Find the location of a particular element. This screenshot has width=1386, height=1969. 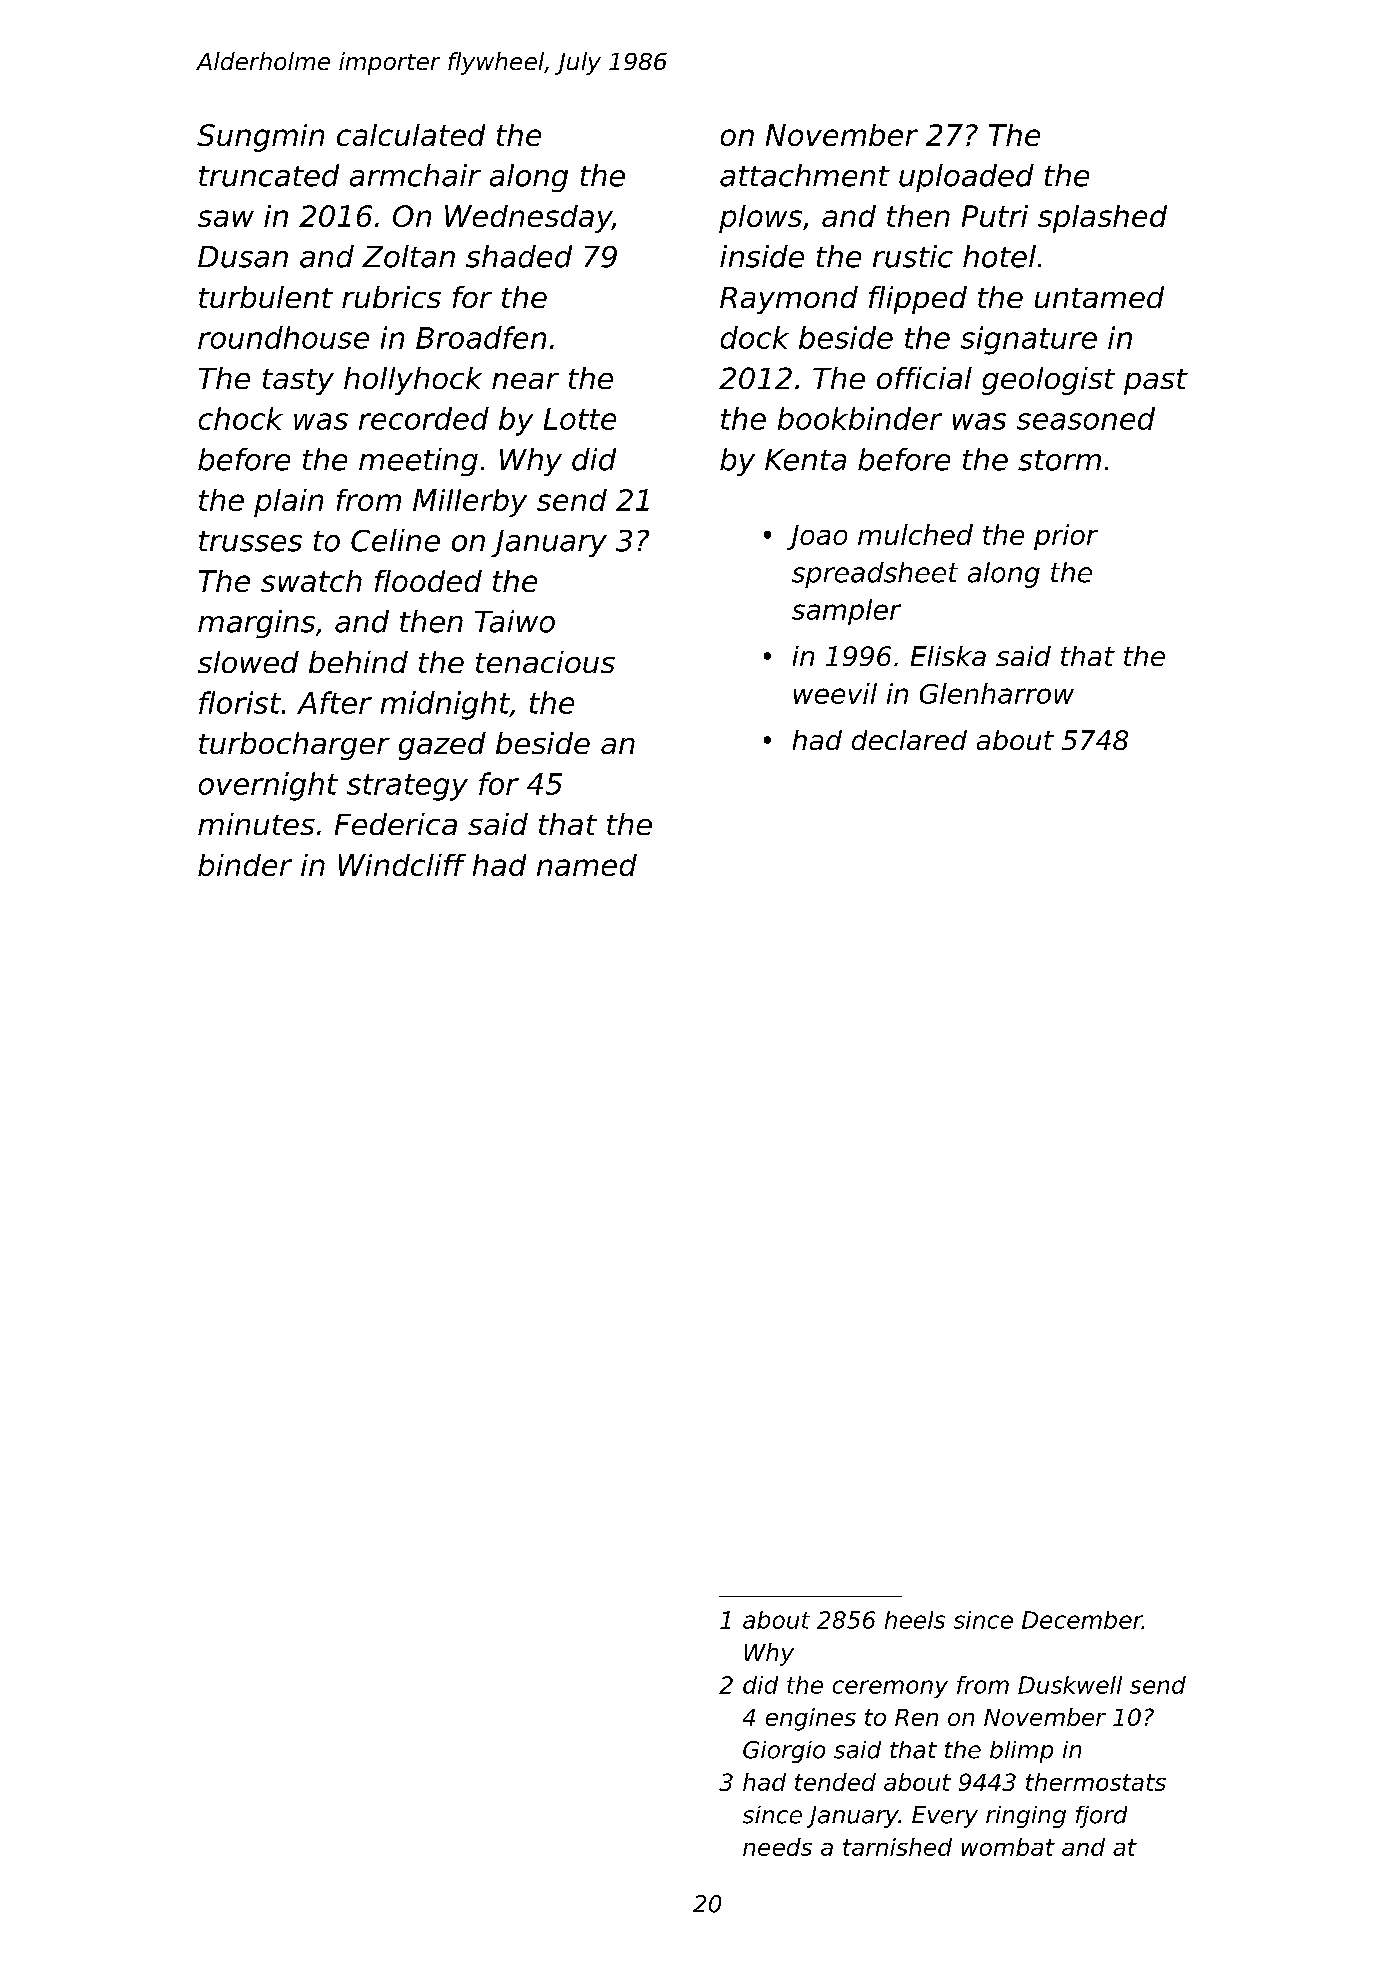

heels is located at coordinates (915, 1620).
